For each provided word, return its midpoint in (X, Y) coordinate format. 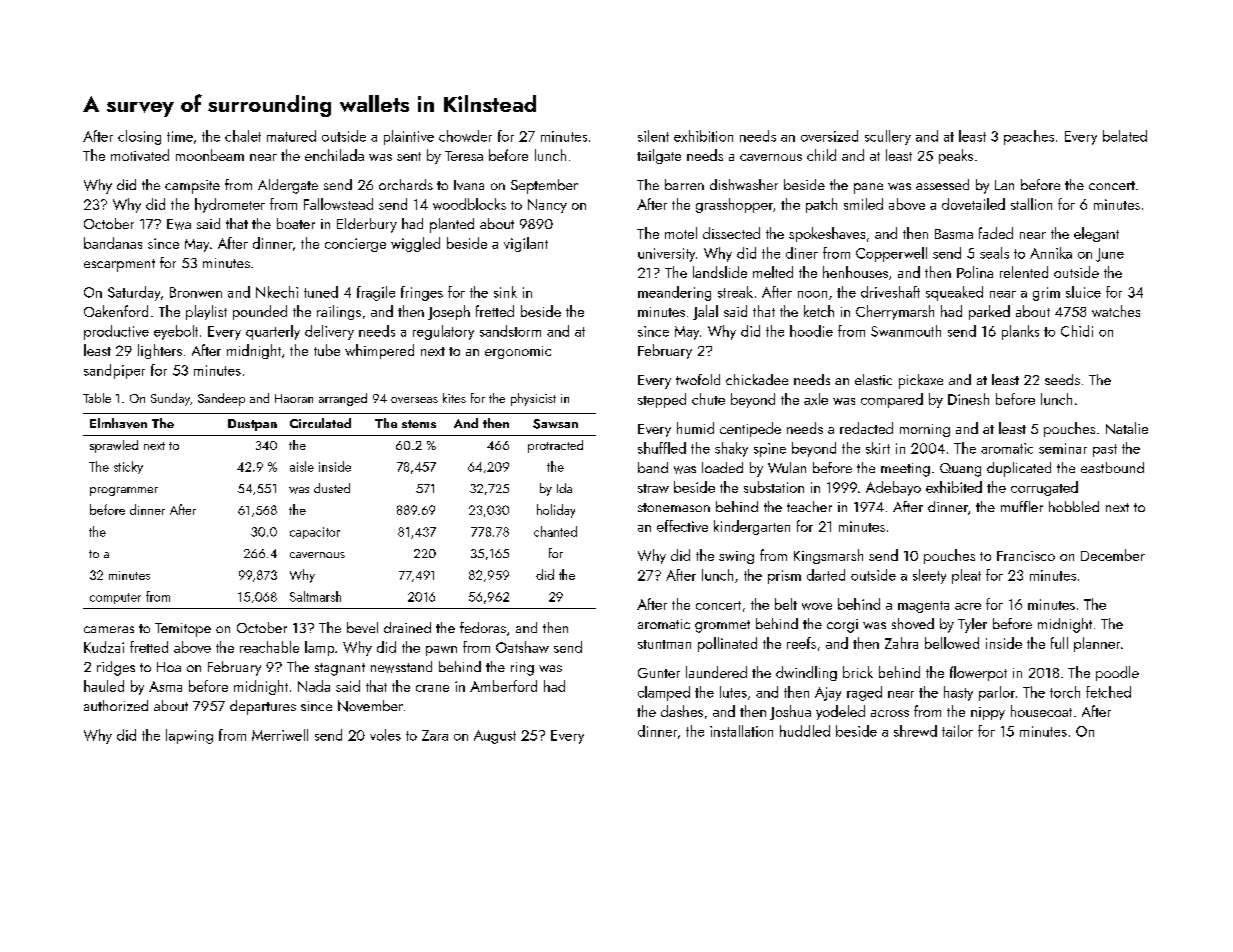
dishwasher (744, 184)
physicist (533, 399)
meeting (905, 470)
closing (139, 137)
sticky (128, 467)
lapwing (189, 736)
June (1110, 255)
